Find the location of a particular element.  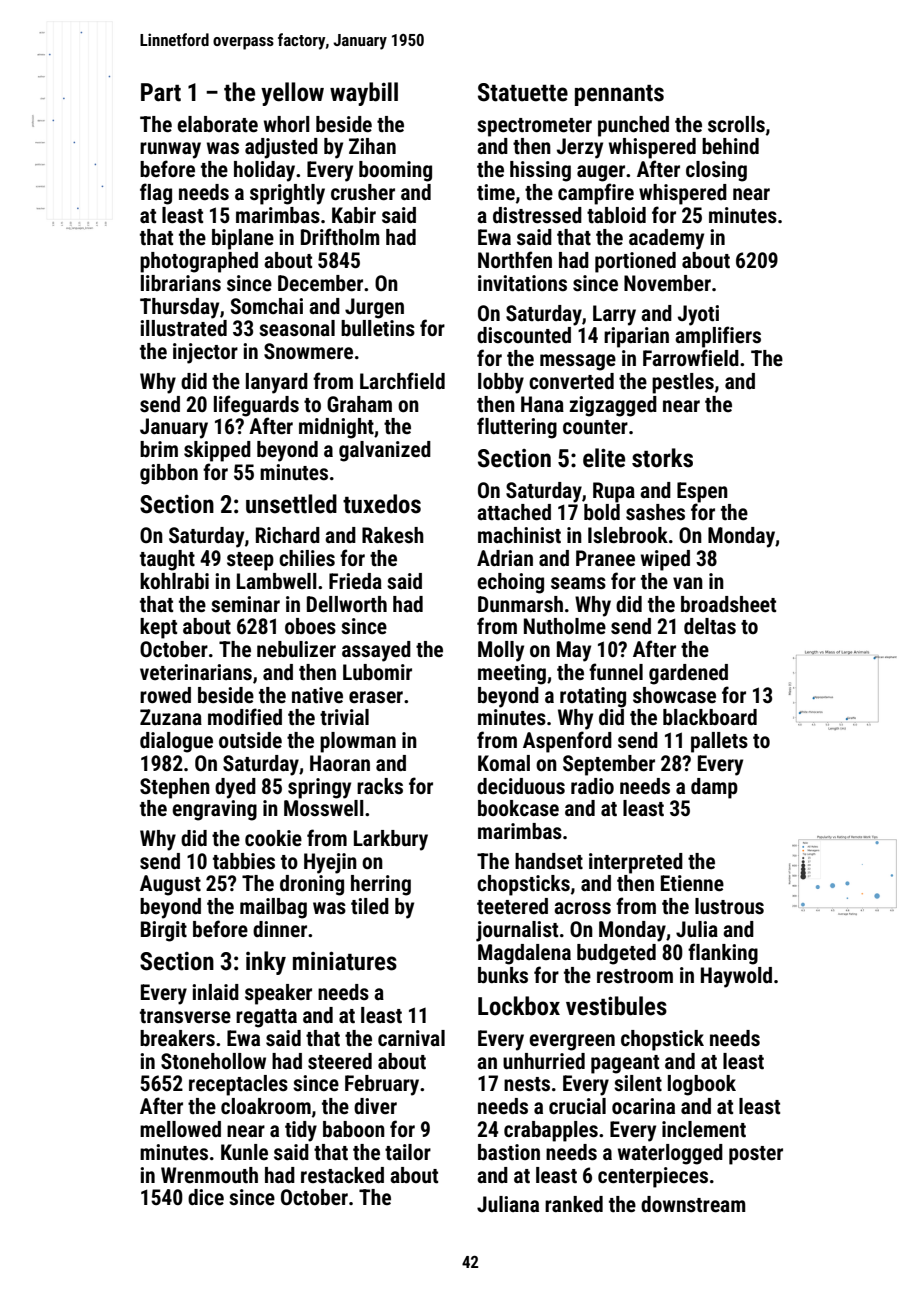

Birgit is located at coordinates (164, 931).
